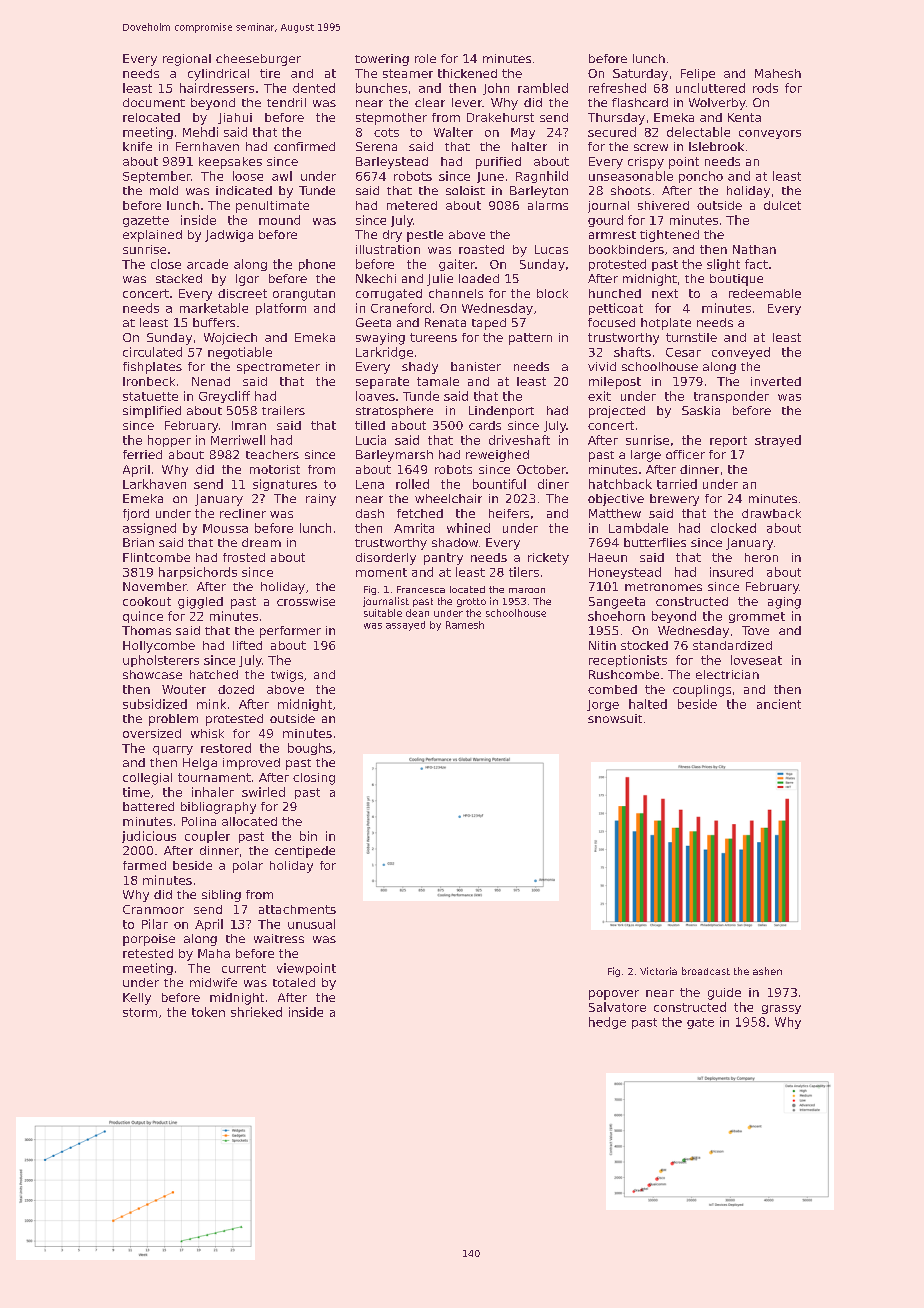 This image has width=924, height=1308. Describe the element at coordinates (779, 704) in the image. I see `ancient` at that location.
